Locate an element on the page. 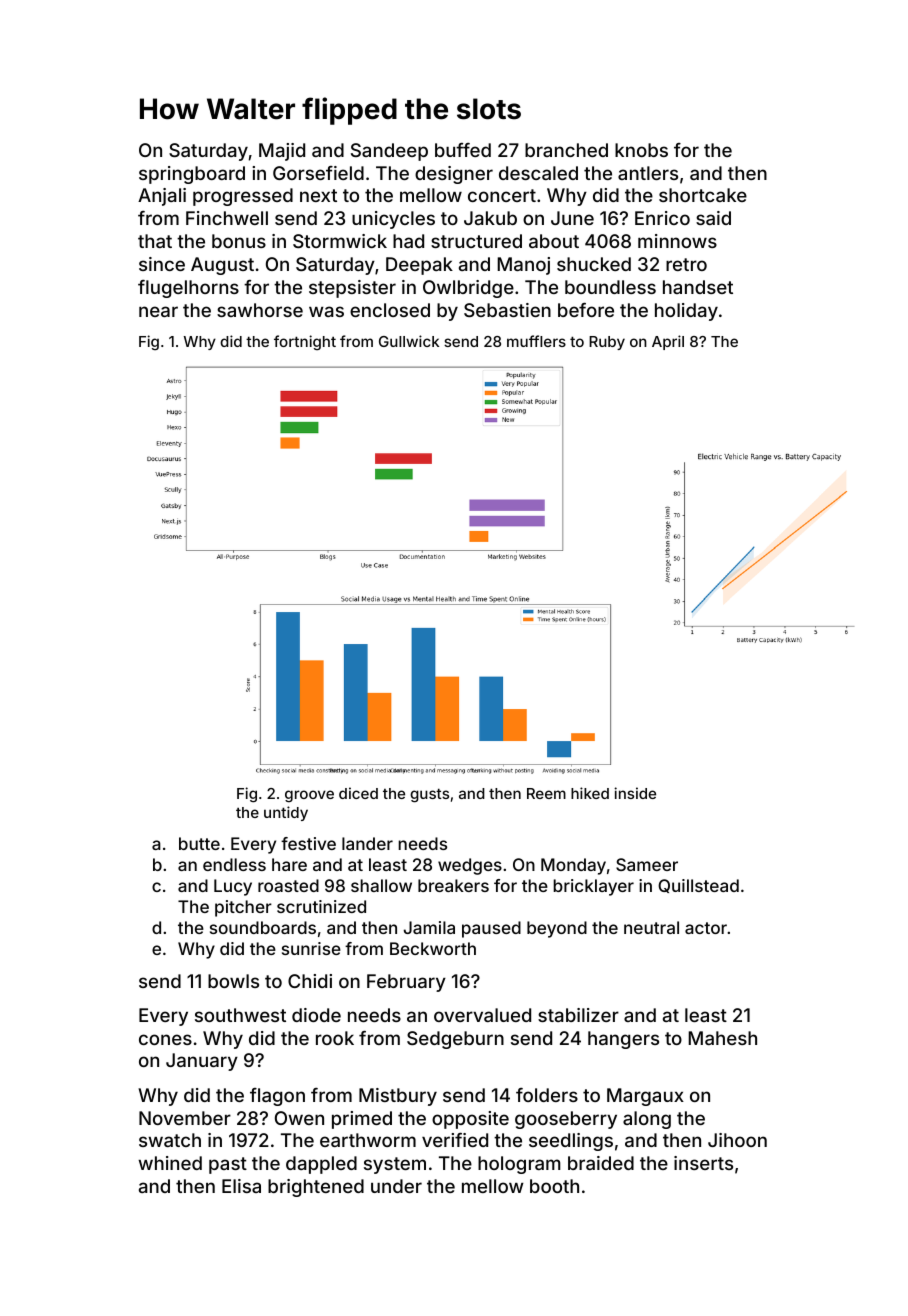  Lucy is located at coordinates (233, 887).
